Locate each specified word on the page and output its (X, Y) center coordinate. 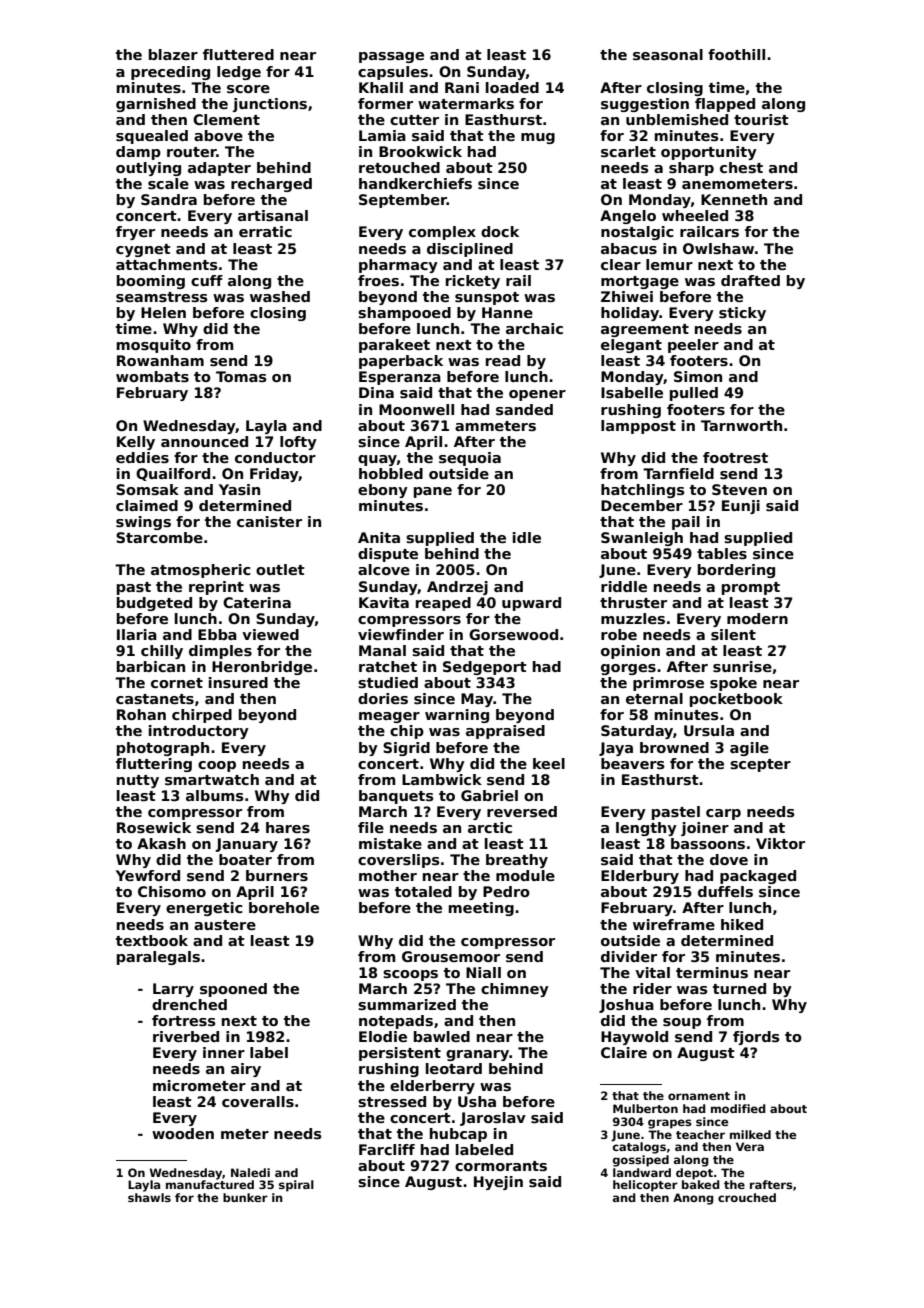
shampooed (404, 314)
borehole (284, 907)
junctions (270, 105)
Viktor (780, 843)
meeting (481, 909)
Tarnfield (678, 473)
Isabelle (632, 392)
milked (750, 1134)
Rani (462, 87)
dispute (388, 555)
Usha (477, 1101)
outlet (280, 569)
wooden (183, 1133)
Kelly (136, 443)
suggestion (645, 105)
